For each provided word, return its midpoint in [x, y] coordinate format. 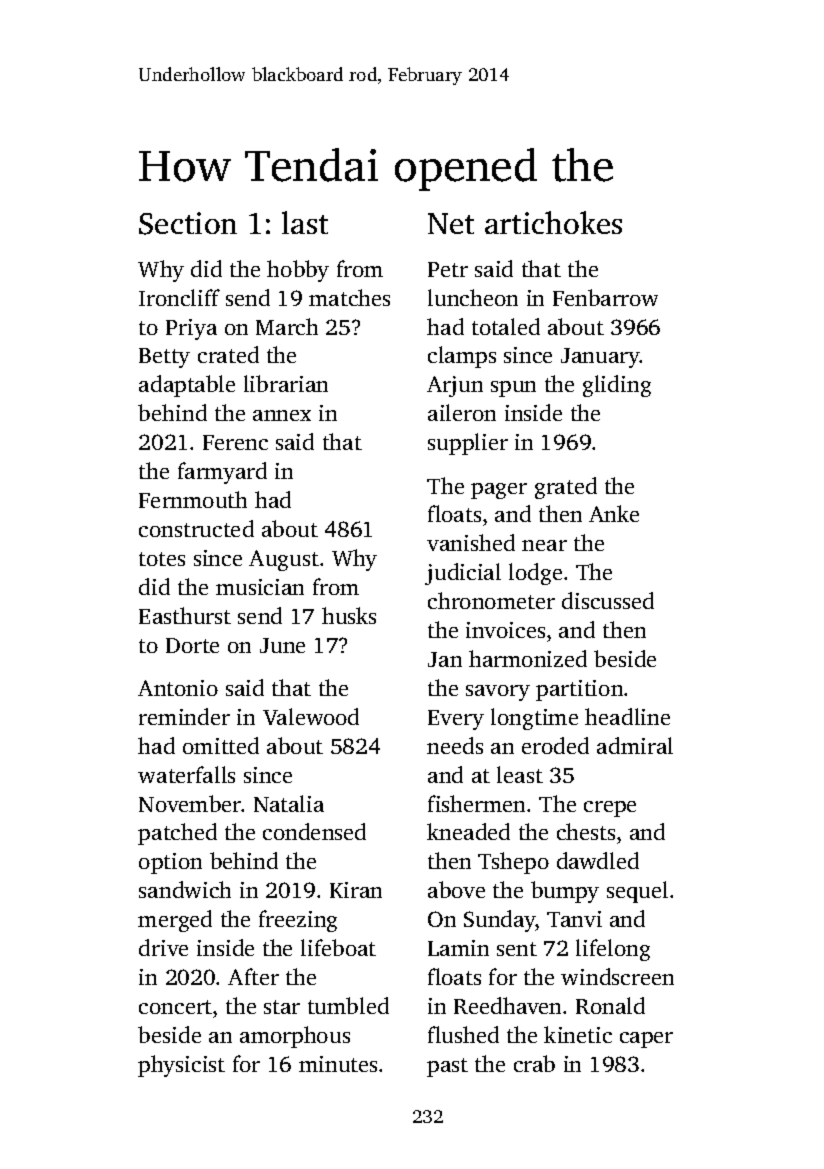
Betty [164, 358]
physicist [181, 1066]
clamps [462, 357]
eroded [555, 745]
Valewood [311, 716]
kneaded [468, 831]
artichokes [553, 222]
